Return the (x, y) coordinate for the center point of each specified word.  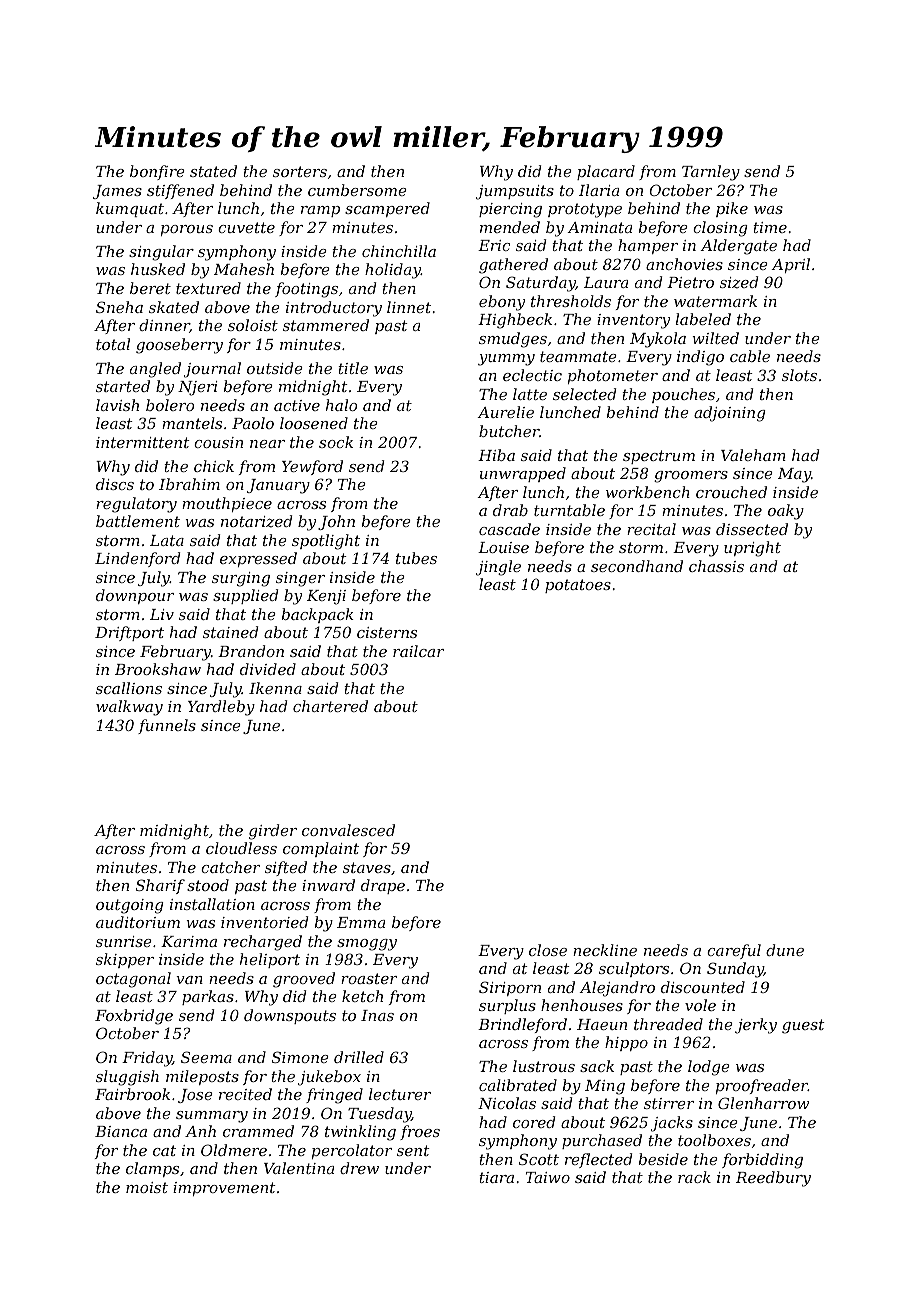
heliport (270, 960)
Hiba (496, 455)
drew (359, 1168)
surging (241, 579)
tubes (416, 558)
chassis (716, 566)
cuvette (246, 227)
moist (147, 1187)
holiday (393, 271)
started (123, 386)
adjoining (730, 414)
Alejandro (617, 989)
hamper (648, 246)
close (548, 950)
